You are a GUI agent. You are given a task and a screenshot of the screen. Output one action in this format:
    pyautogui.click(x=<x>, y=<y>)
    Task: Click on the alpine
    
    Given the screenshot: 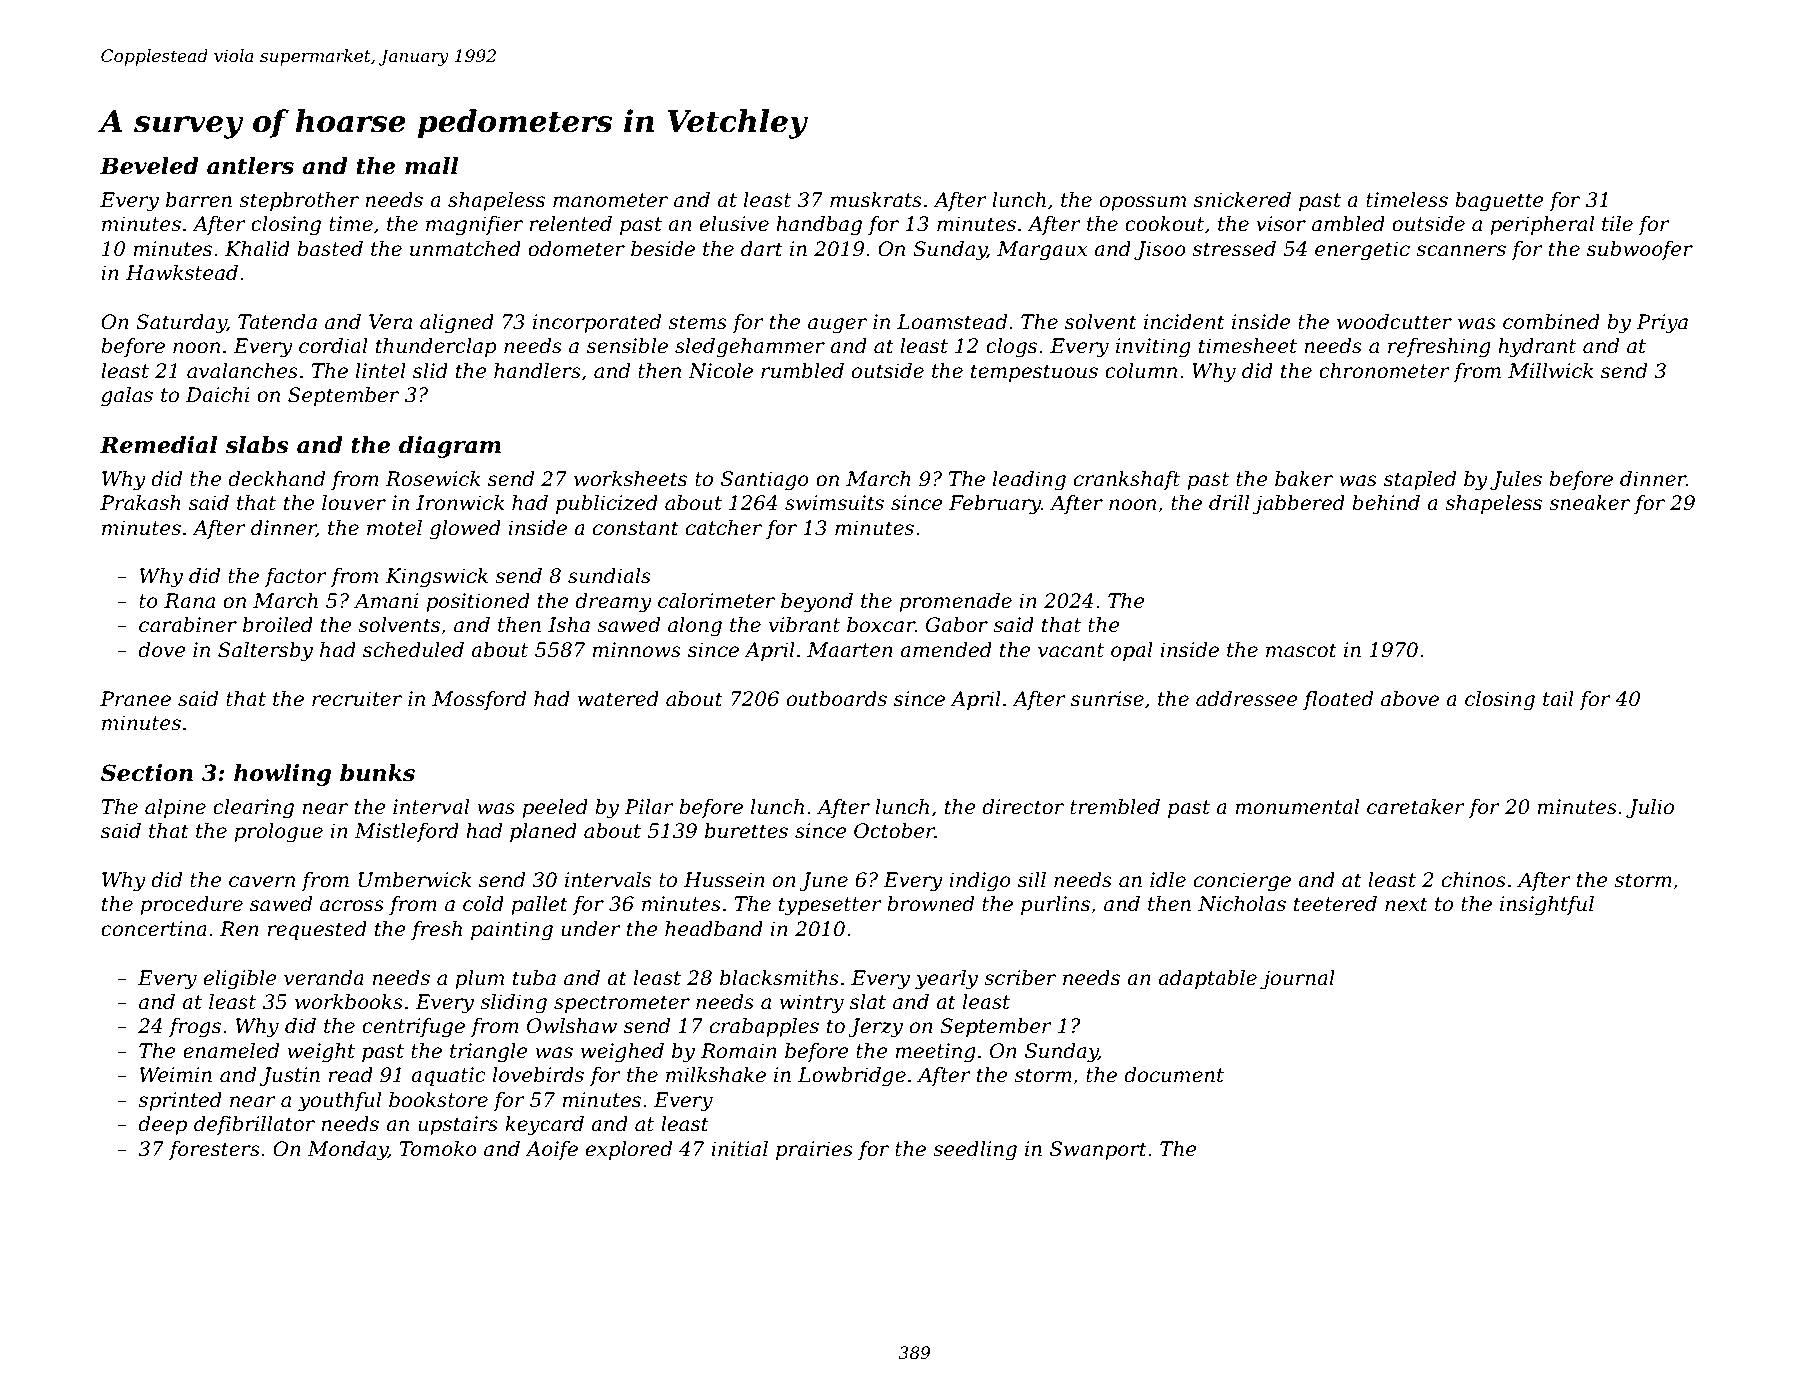 What is the action you would take?
    pyautogui.click(x=175, y=808)
